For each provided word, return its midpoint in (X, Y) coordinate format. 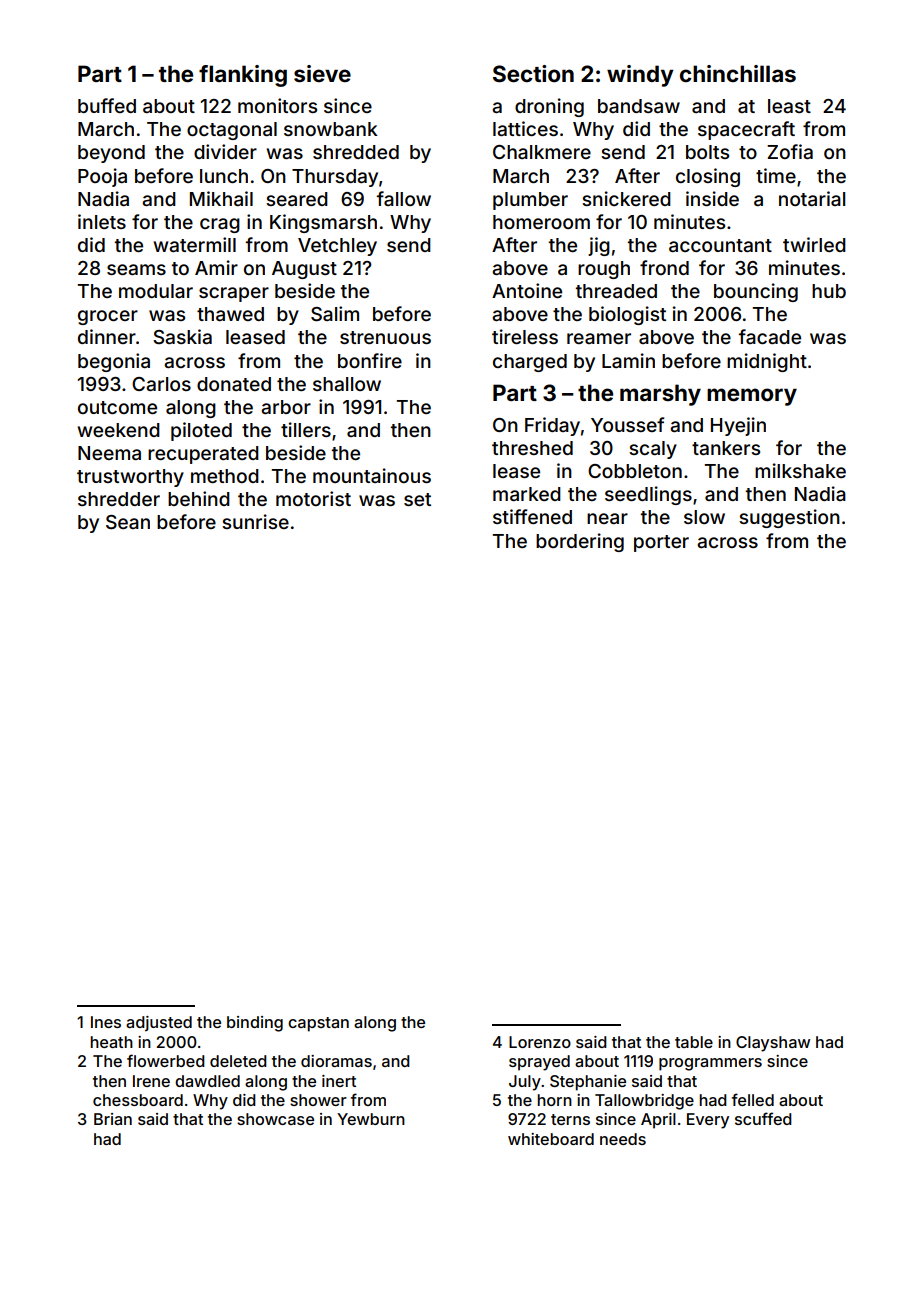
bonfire (370, 360)
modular (156, 291)
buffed (107, 105)
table (694, 1042)
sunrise (255, 521)
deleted (238, 1061)
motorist (313, 498)
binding (255, 1024)
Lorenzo (540, 1042)
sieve (322, 74)
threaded (616, 291)
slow (704, 517)
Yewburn (371, 1119)
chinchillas (738, 73)
